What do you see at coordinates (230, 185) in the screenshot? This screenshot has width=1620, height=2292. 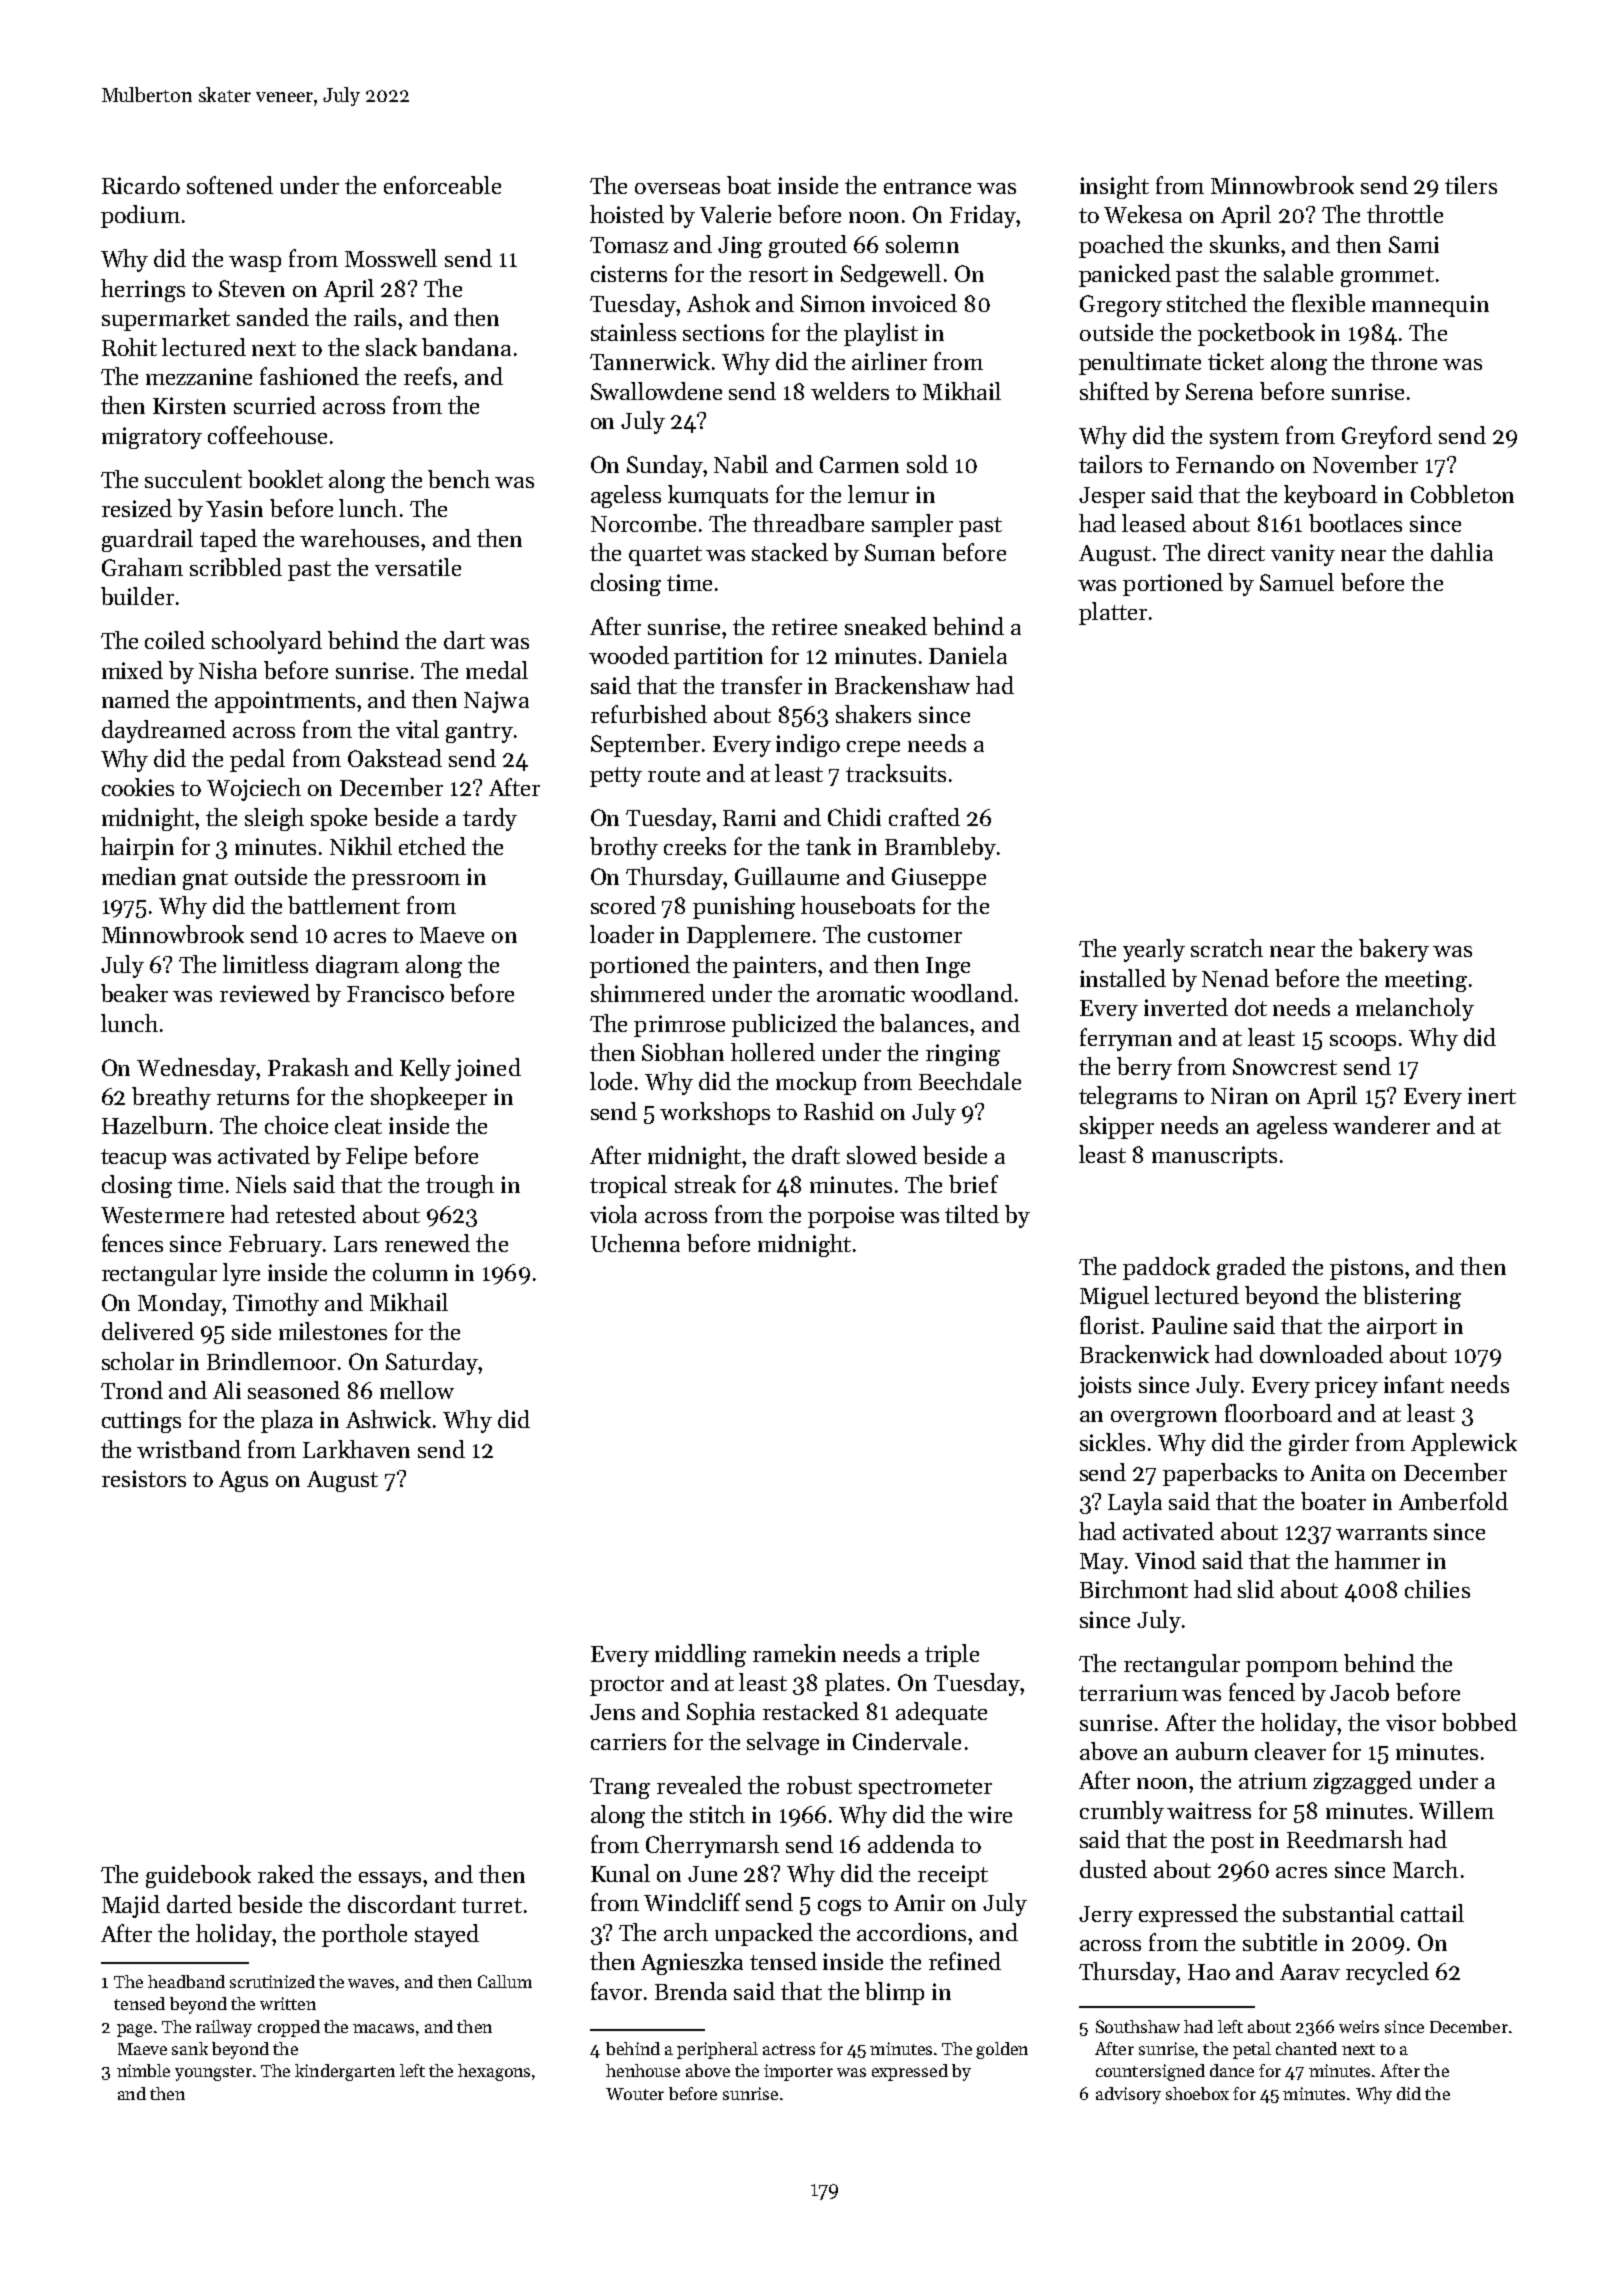 I see `softened` at bounding box center [230, 185].
